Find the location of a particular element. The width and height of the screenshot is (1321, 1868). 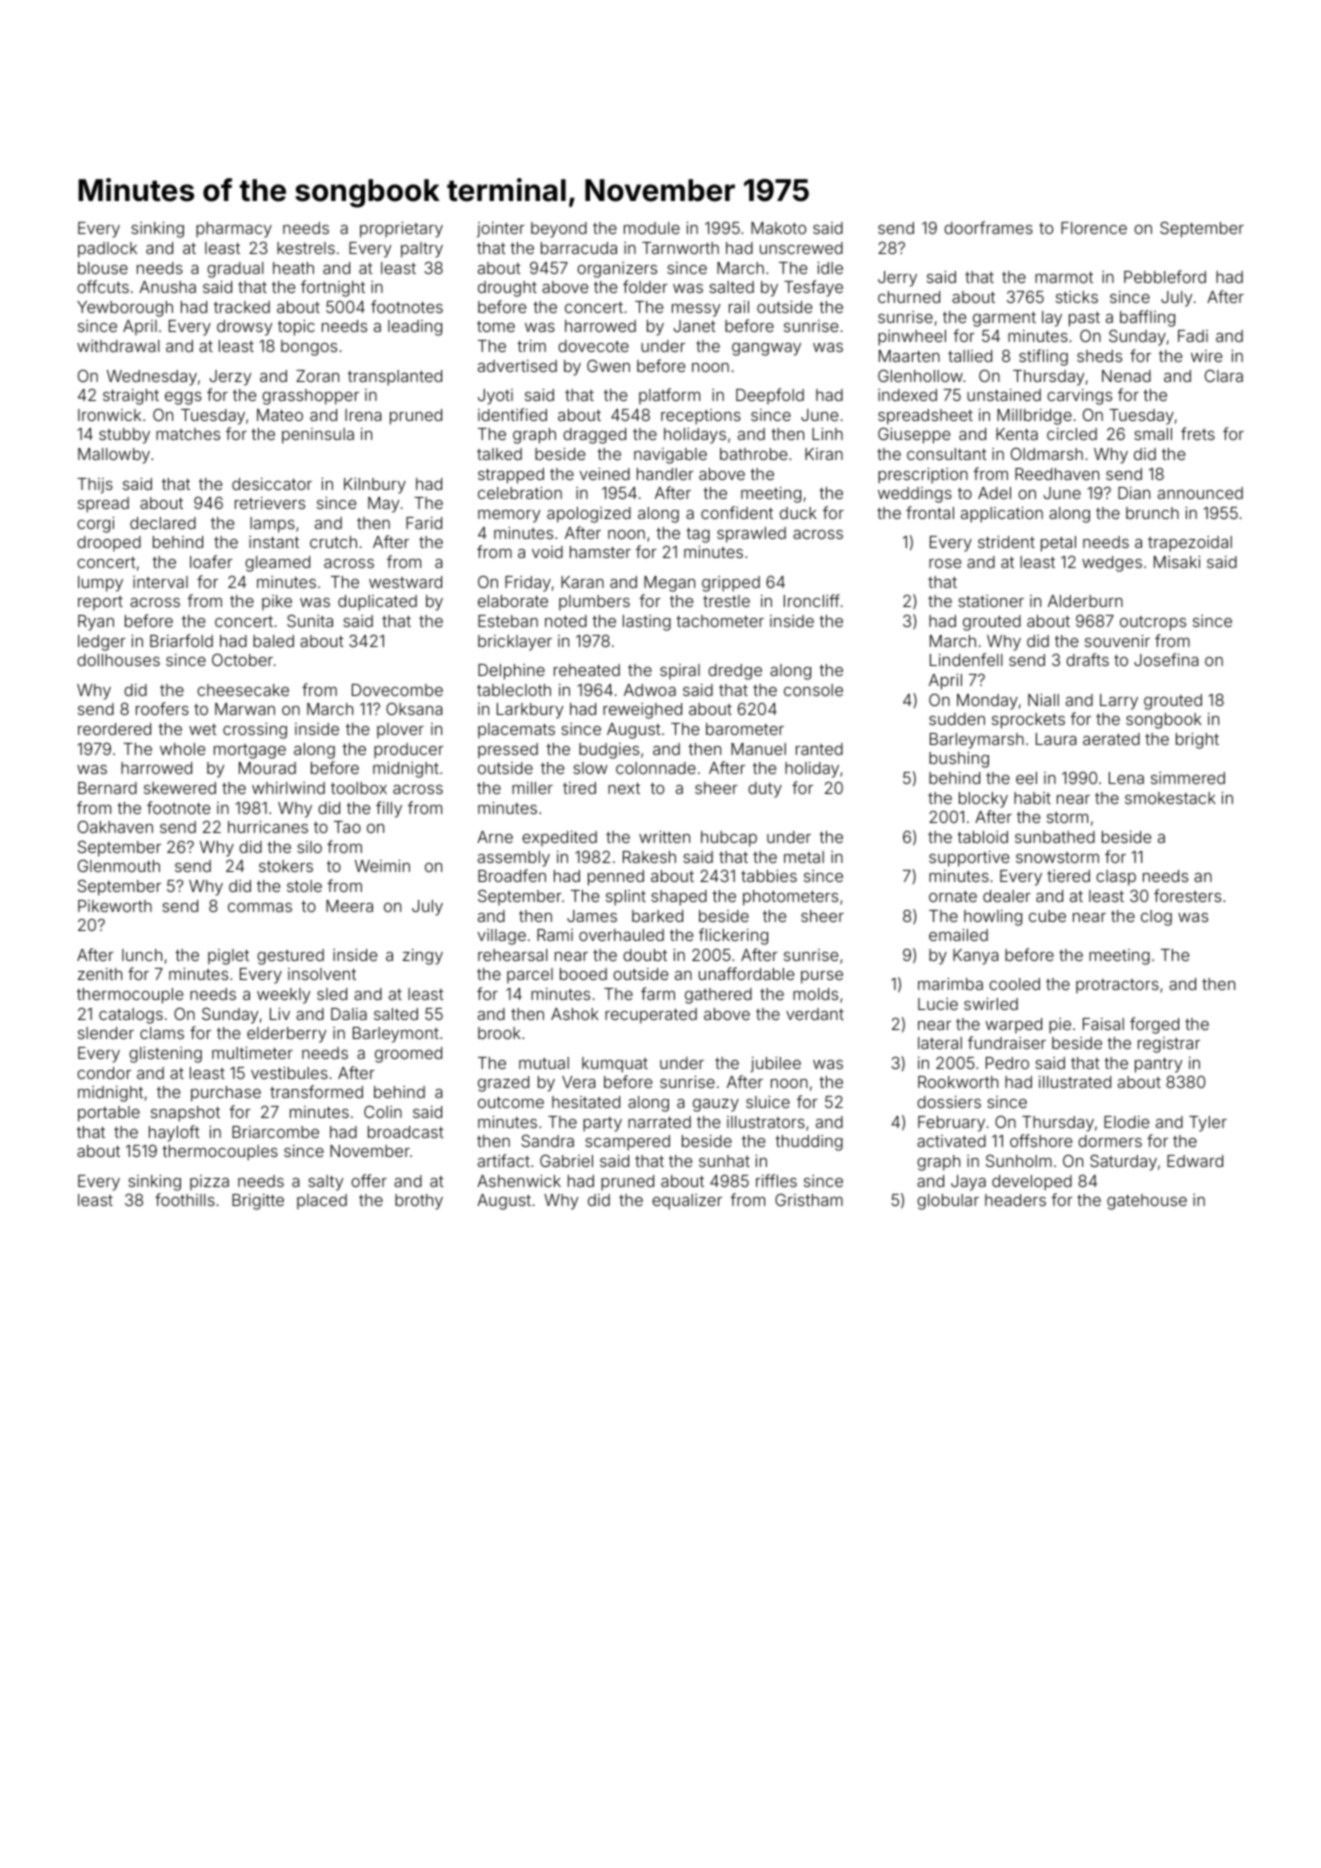

pharmacy is located at coordinates (234, 230).
